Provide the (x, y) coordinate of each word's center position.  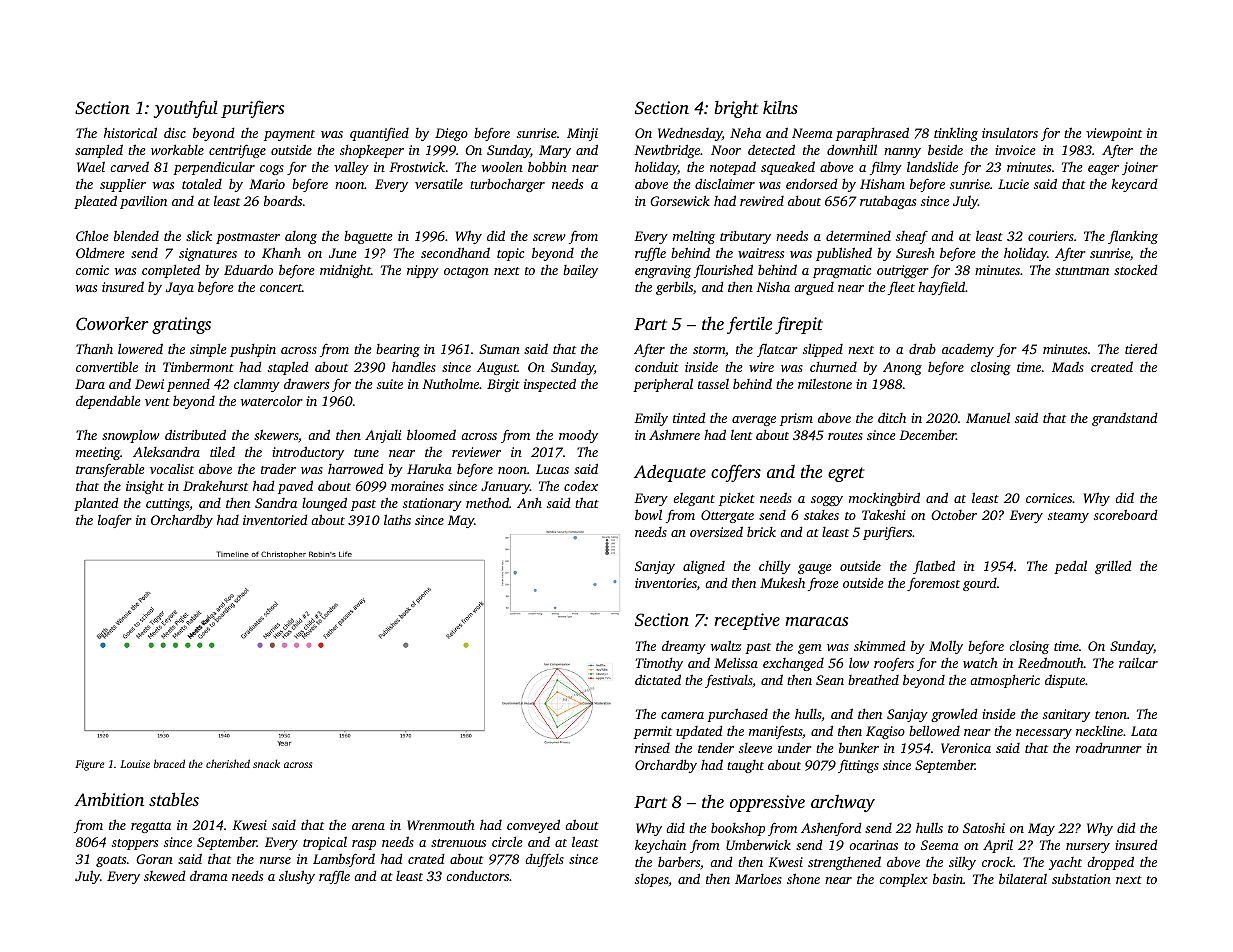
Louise (135, 764)
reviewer (476, 452)
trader (278, 469)
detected (771, 149)
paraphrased (872, 134)
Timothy (659, 664)
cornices (1049, 498)
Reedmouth (1051, 662)
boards (283, 200)
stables (174, 799)
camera (682, 715)
